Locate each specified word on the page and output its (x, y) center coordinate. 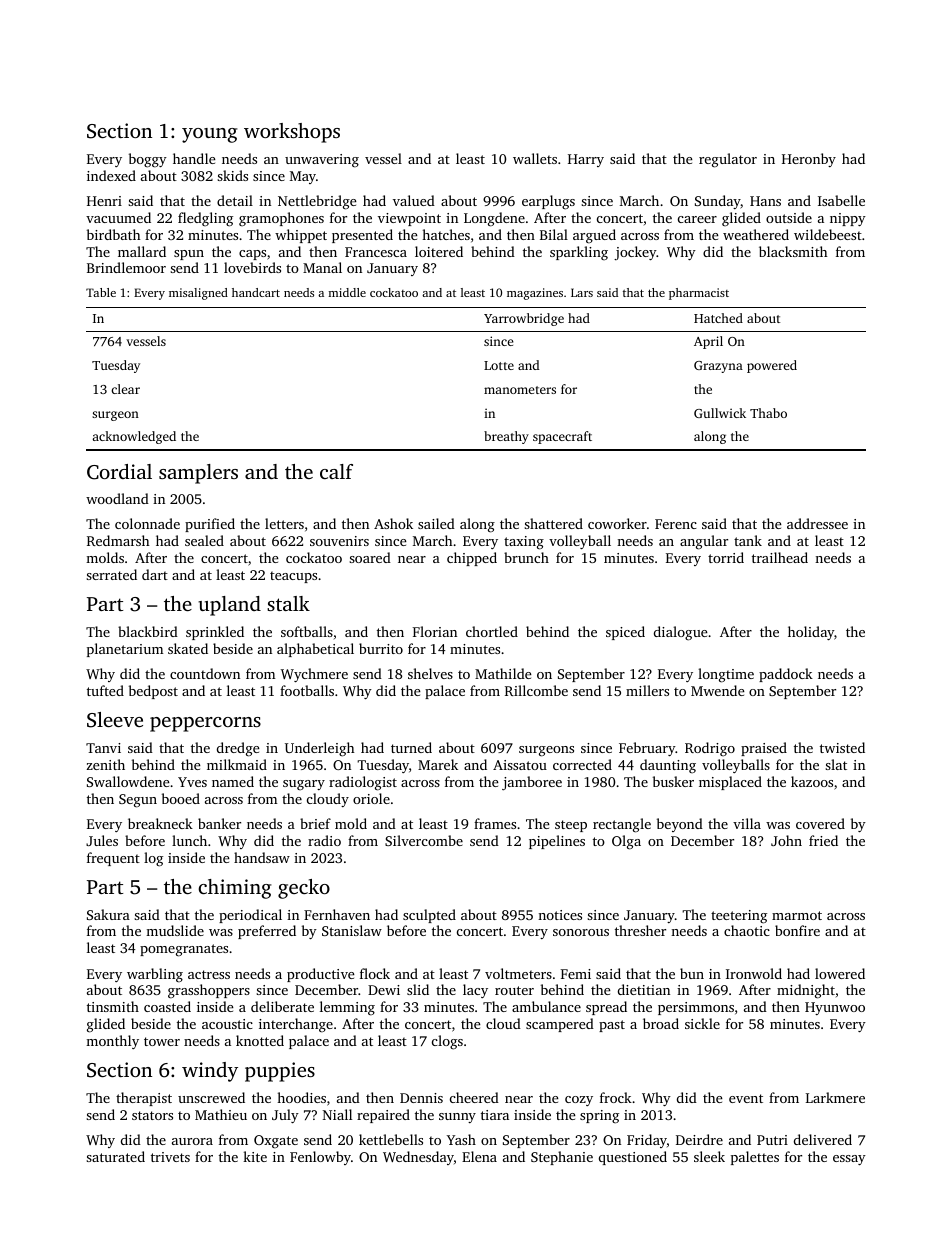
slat (836, 764)
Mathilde (503, 673)
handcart (256, 292)
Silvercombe (424, 840)
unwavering (322, 161)
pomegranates (184, 950)
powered (772, 366)
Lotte (499, 365)
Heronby (809, 160)
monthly (112, 1042)
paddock (786, 675)
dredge (238, 749)
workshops (292, 133)
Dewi (384, 990)
